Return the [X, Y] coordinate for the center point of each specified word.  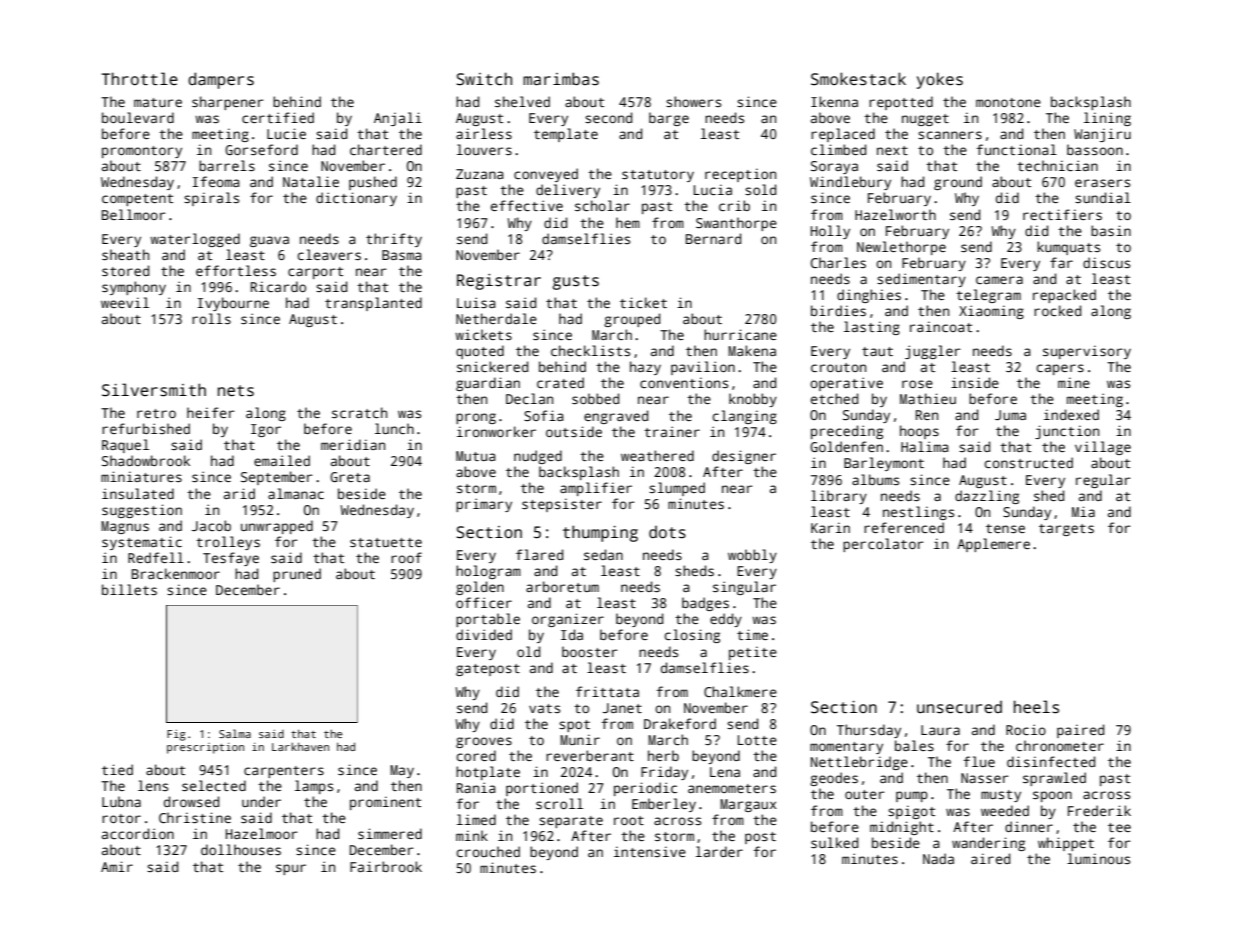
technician [1057, 165]
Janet [622, 708]
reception [740, 175]
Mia [1083, 511]
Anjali [398, 119]
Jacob [211, 525]
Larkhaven [300, 746]
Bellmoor [134, 214]
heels [1036, 707]
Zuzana [480, 174]
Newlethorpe [901, 248]
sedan [603, 554]
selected [214, 785]
